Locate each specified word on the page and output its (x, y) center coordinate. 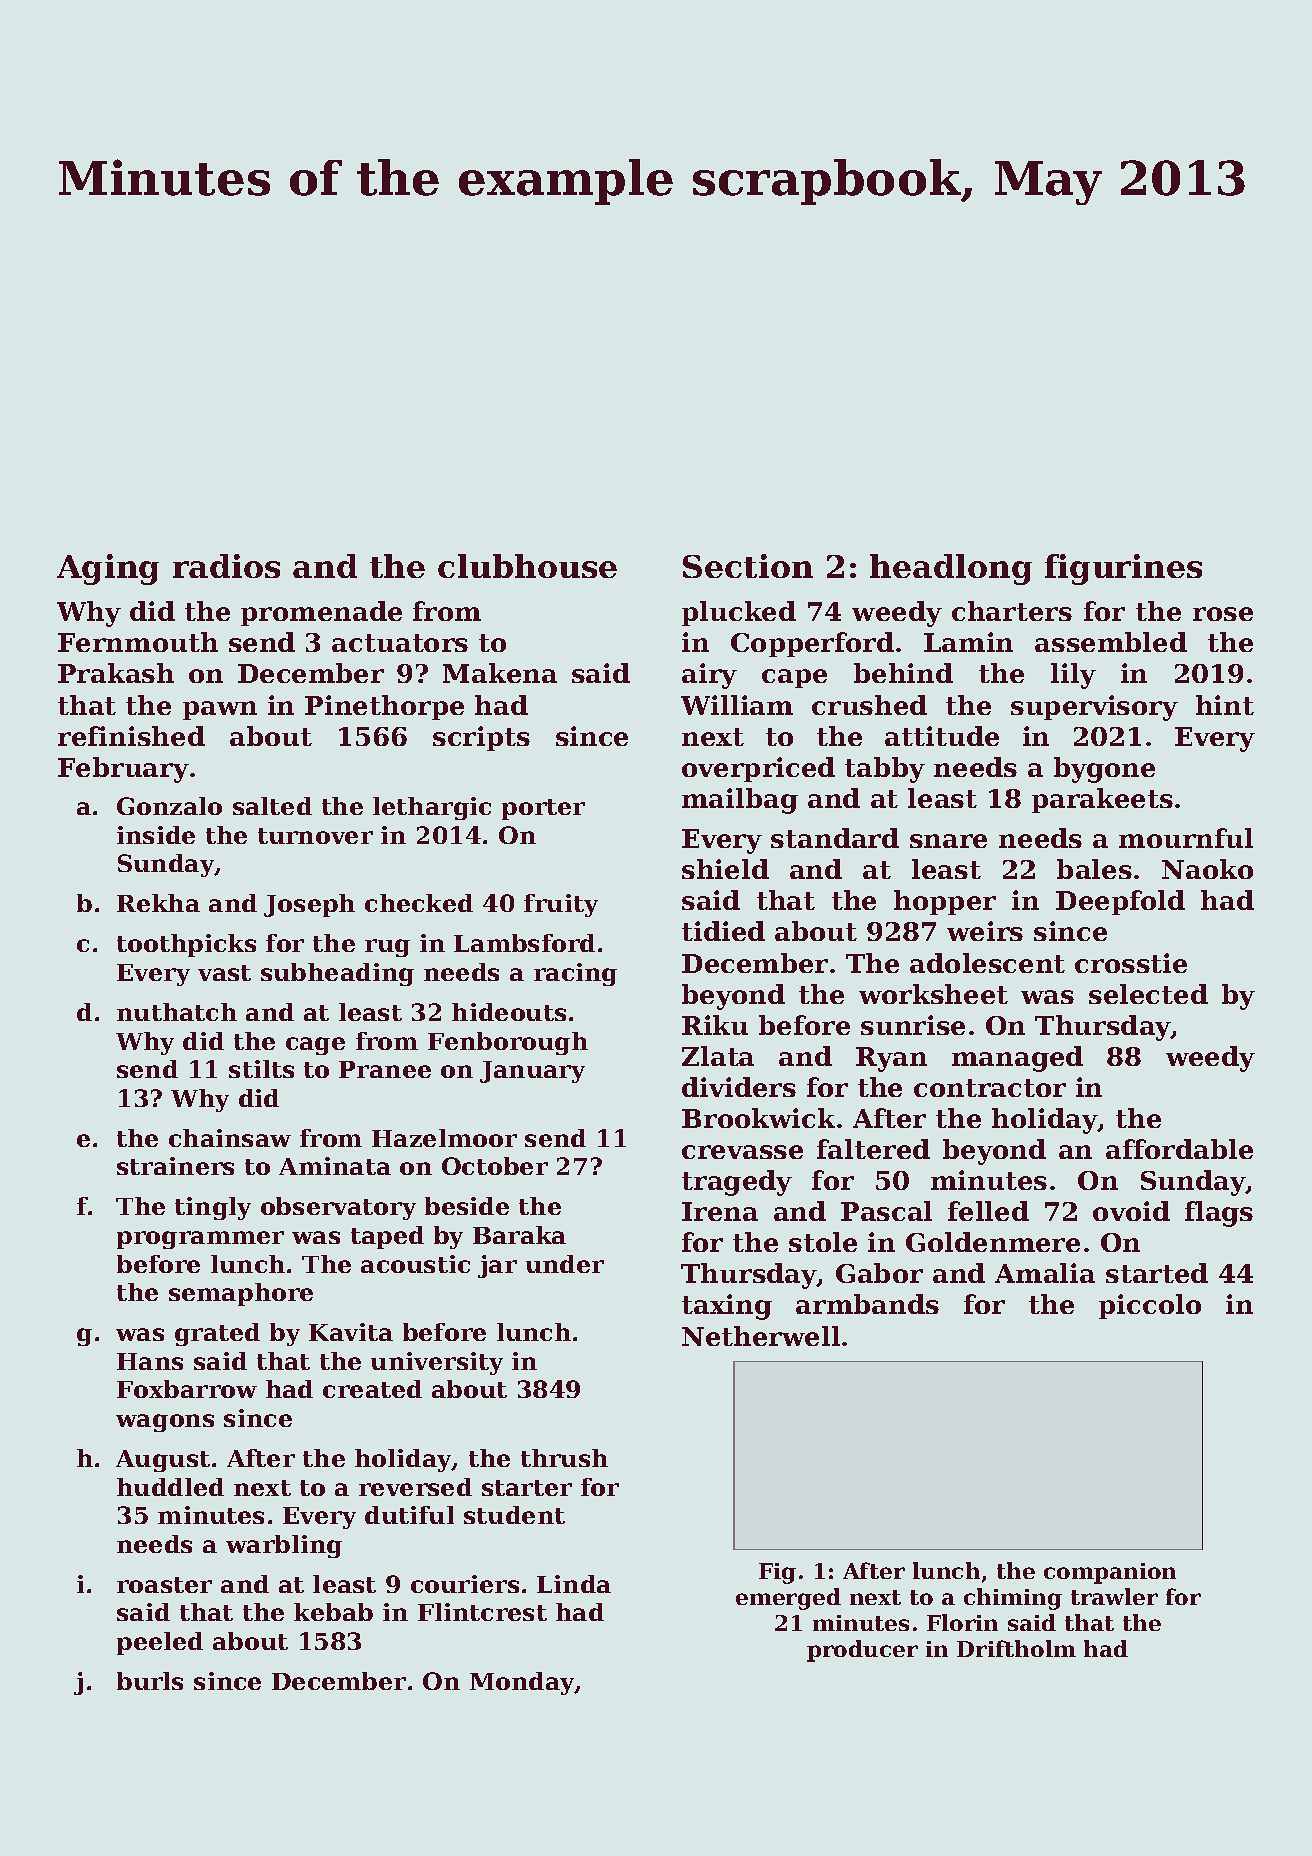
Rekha (158, 903)
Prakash (116, 673)
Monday (522, 1683)
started (1157, 1273)
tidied (723, 931)
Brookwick (758, 1118)
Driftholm (1016, 1648)
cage (315, 1046)
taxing (727, 1307)
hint (1225, 705)
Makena (500, 673)
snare (948, 841)
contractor (990, 1088)
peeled (160, 1643)
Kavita (351, 1332)
